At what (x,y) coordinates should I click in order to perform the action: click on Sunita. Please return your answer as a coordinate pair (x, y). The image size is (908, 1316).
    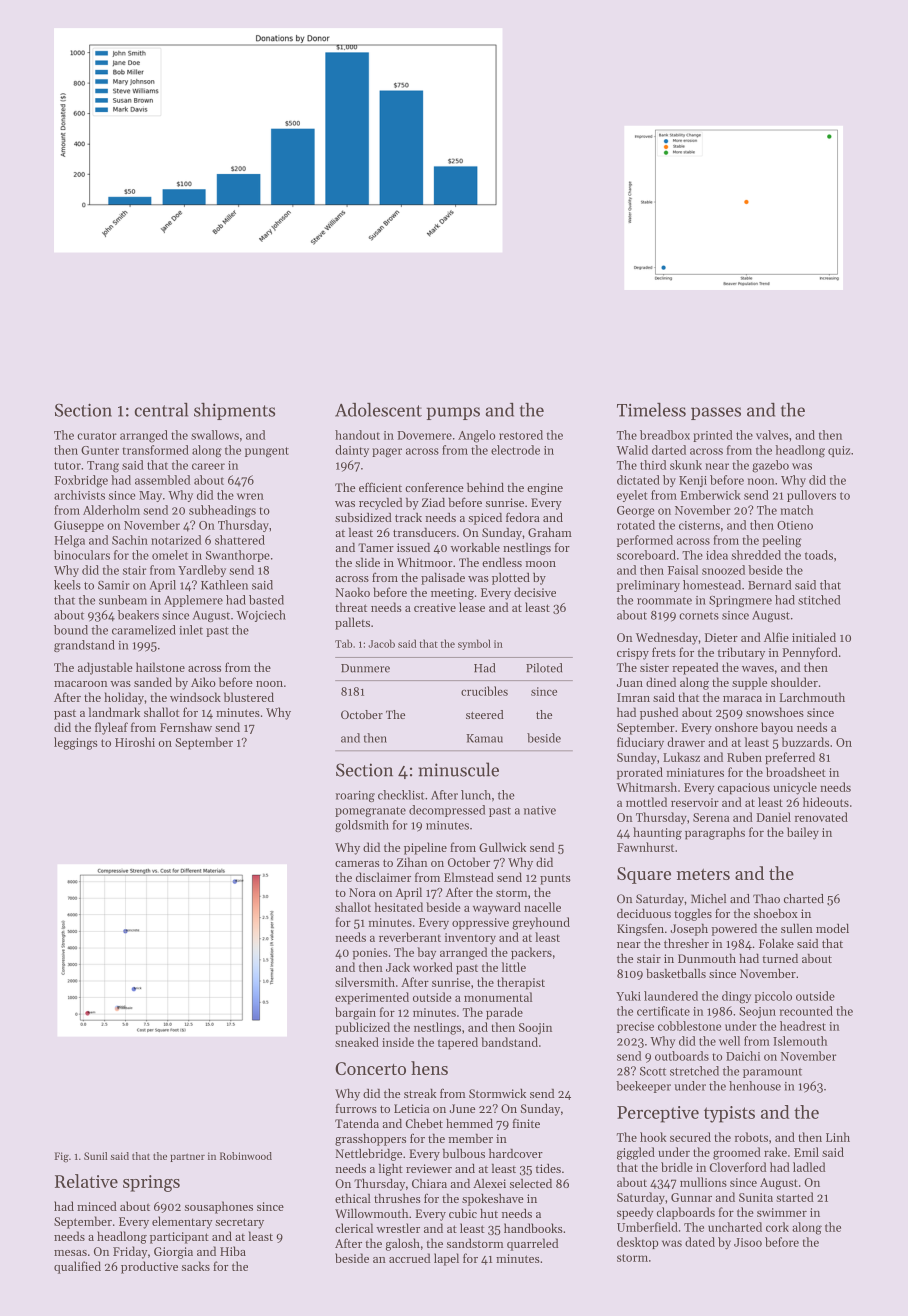
    Looking at the image, I should click on (756, 1197).
